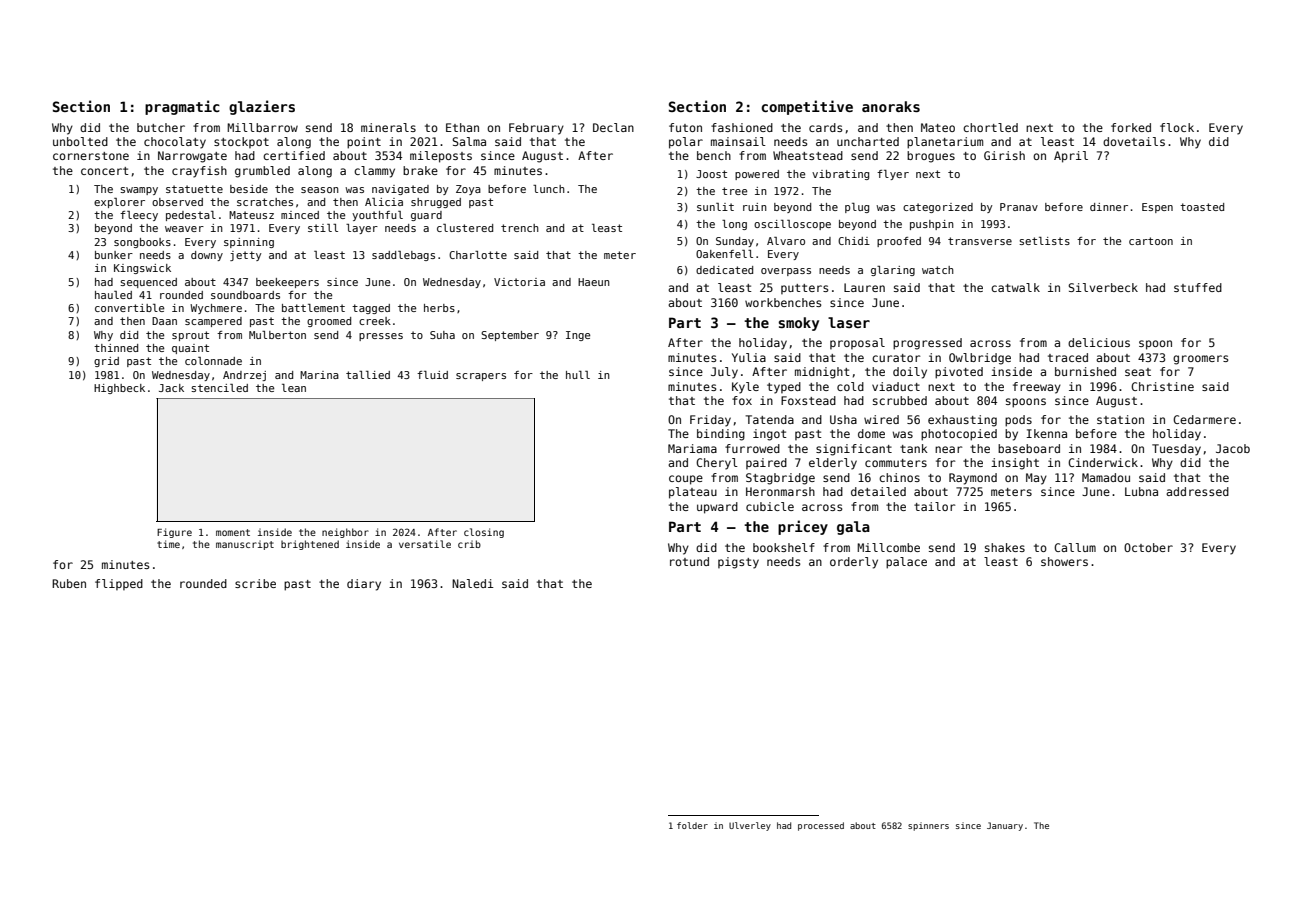 This screenshot has height=924, width=1308. I want to click on Naledi, so click(473, 583).
